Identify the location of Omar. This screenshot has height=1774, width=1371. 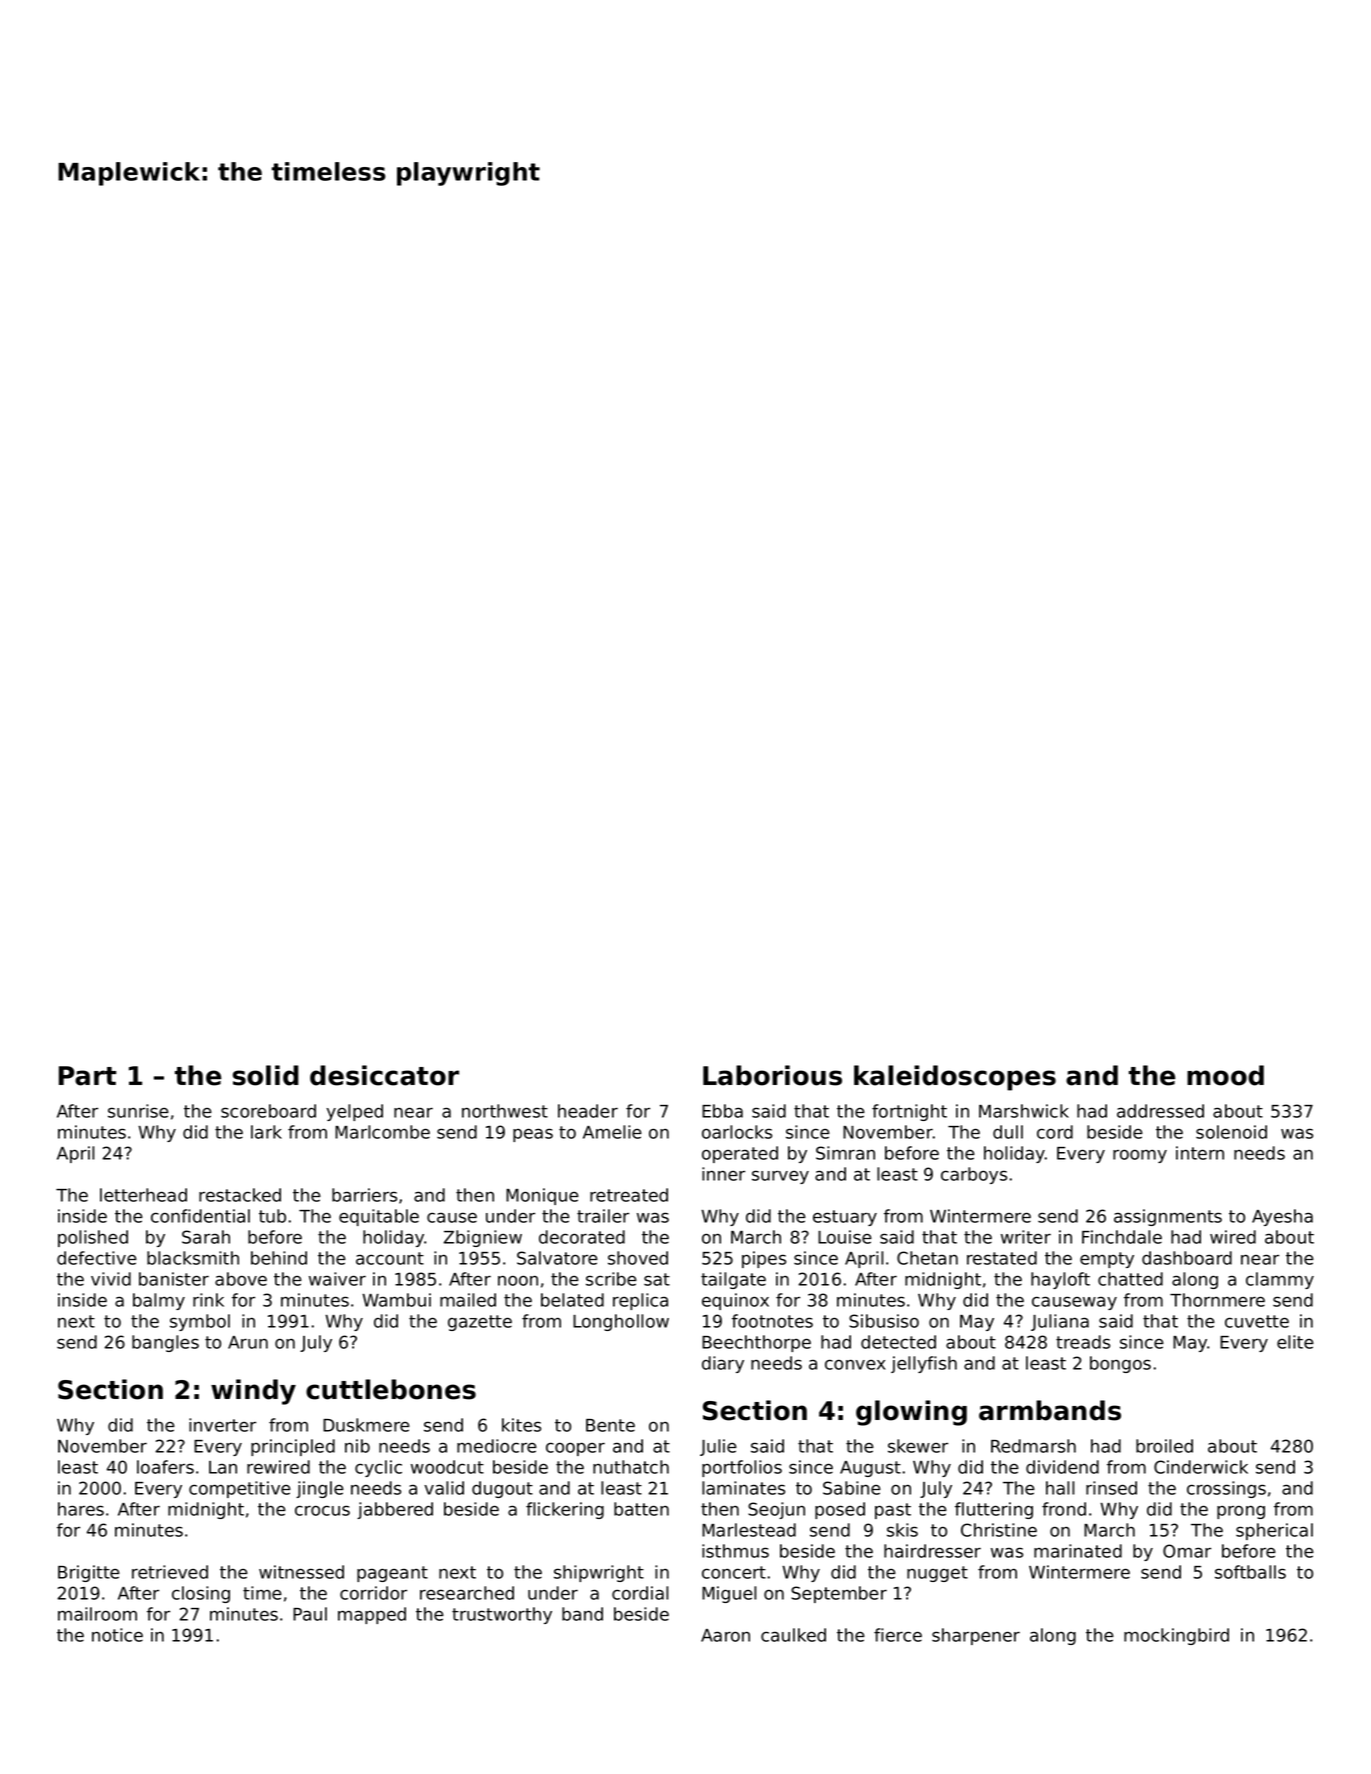
(1187, 1551).
